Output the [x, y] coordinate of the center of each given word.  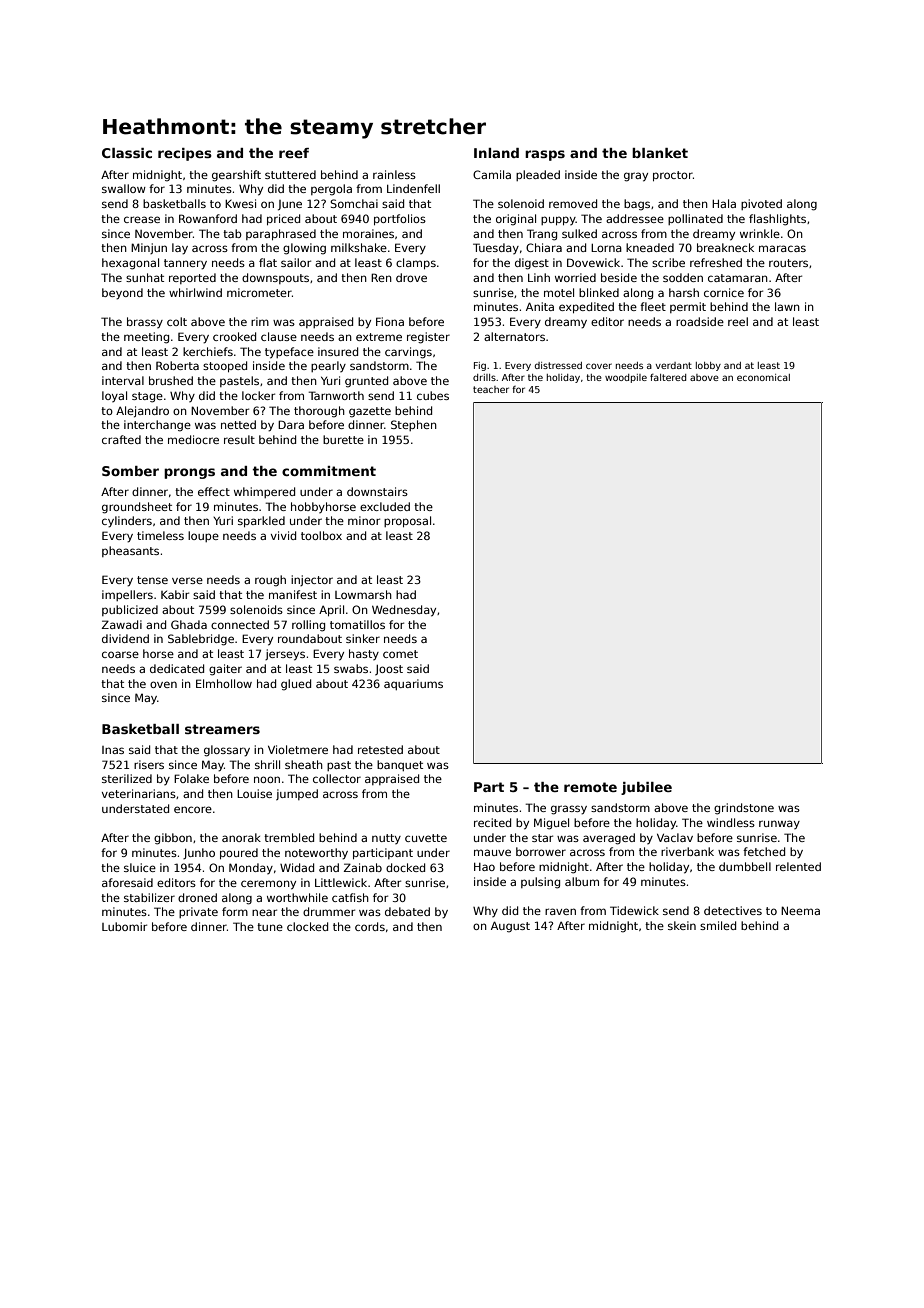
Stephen [414, 425]
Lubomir [124, 926]
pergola [331, 190]
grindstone [744, 809]
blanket [660, 153]
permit [688, 307]
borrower [541, 851]
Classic [127, 153]
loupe [203, 536]
